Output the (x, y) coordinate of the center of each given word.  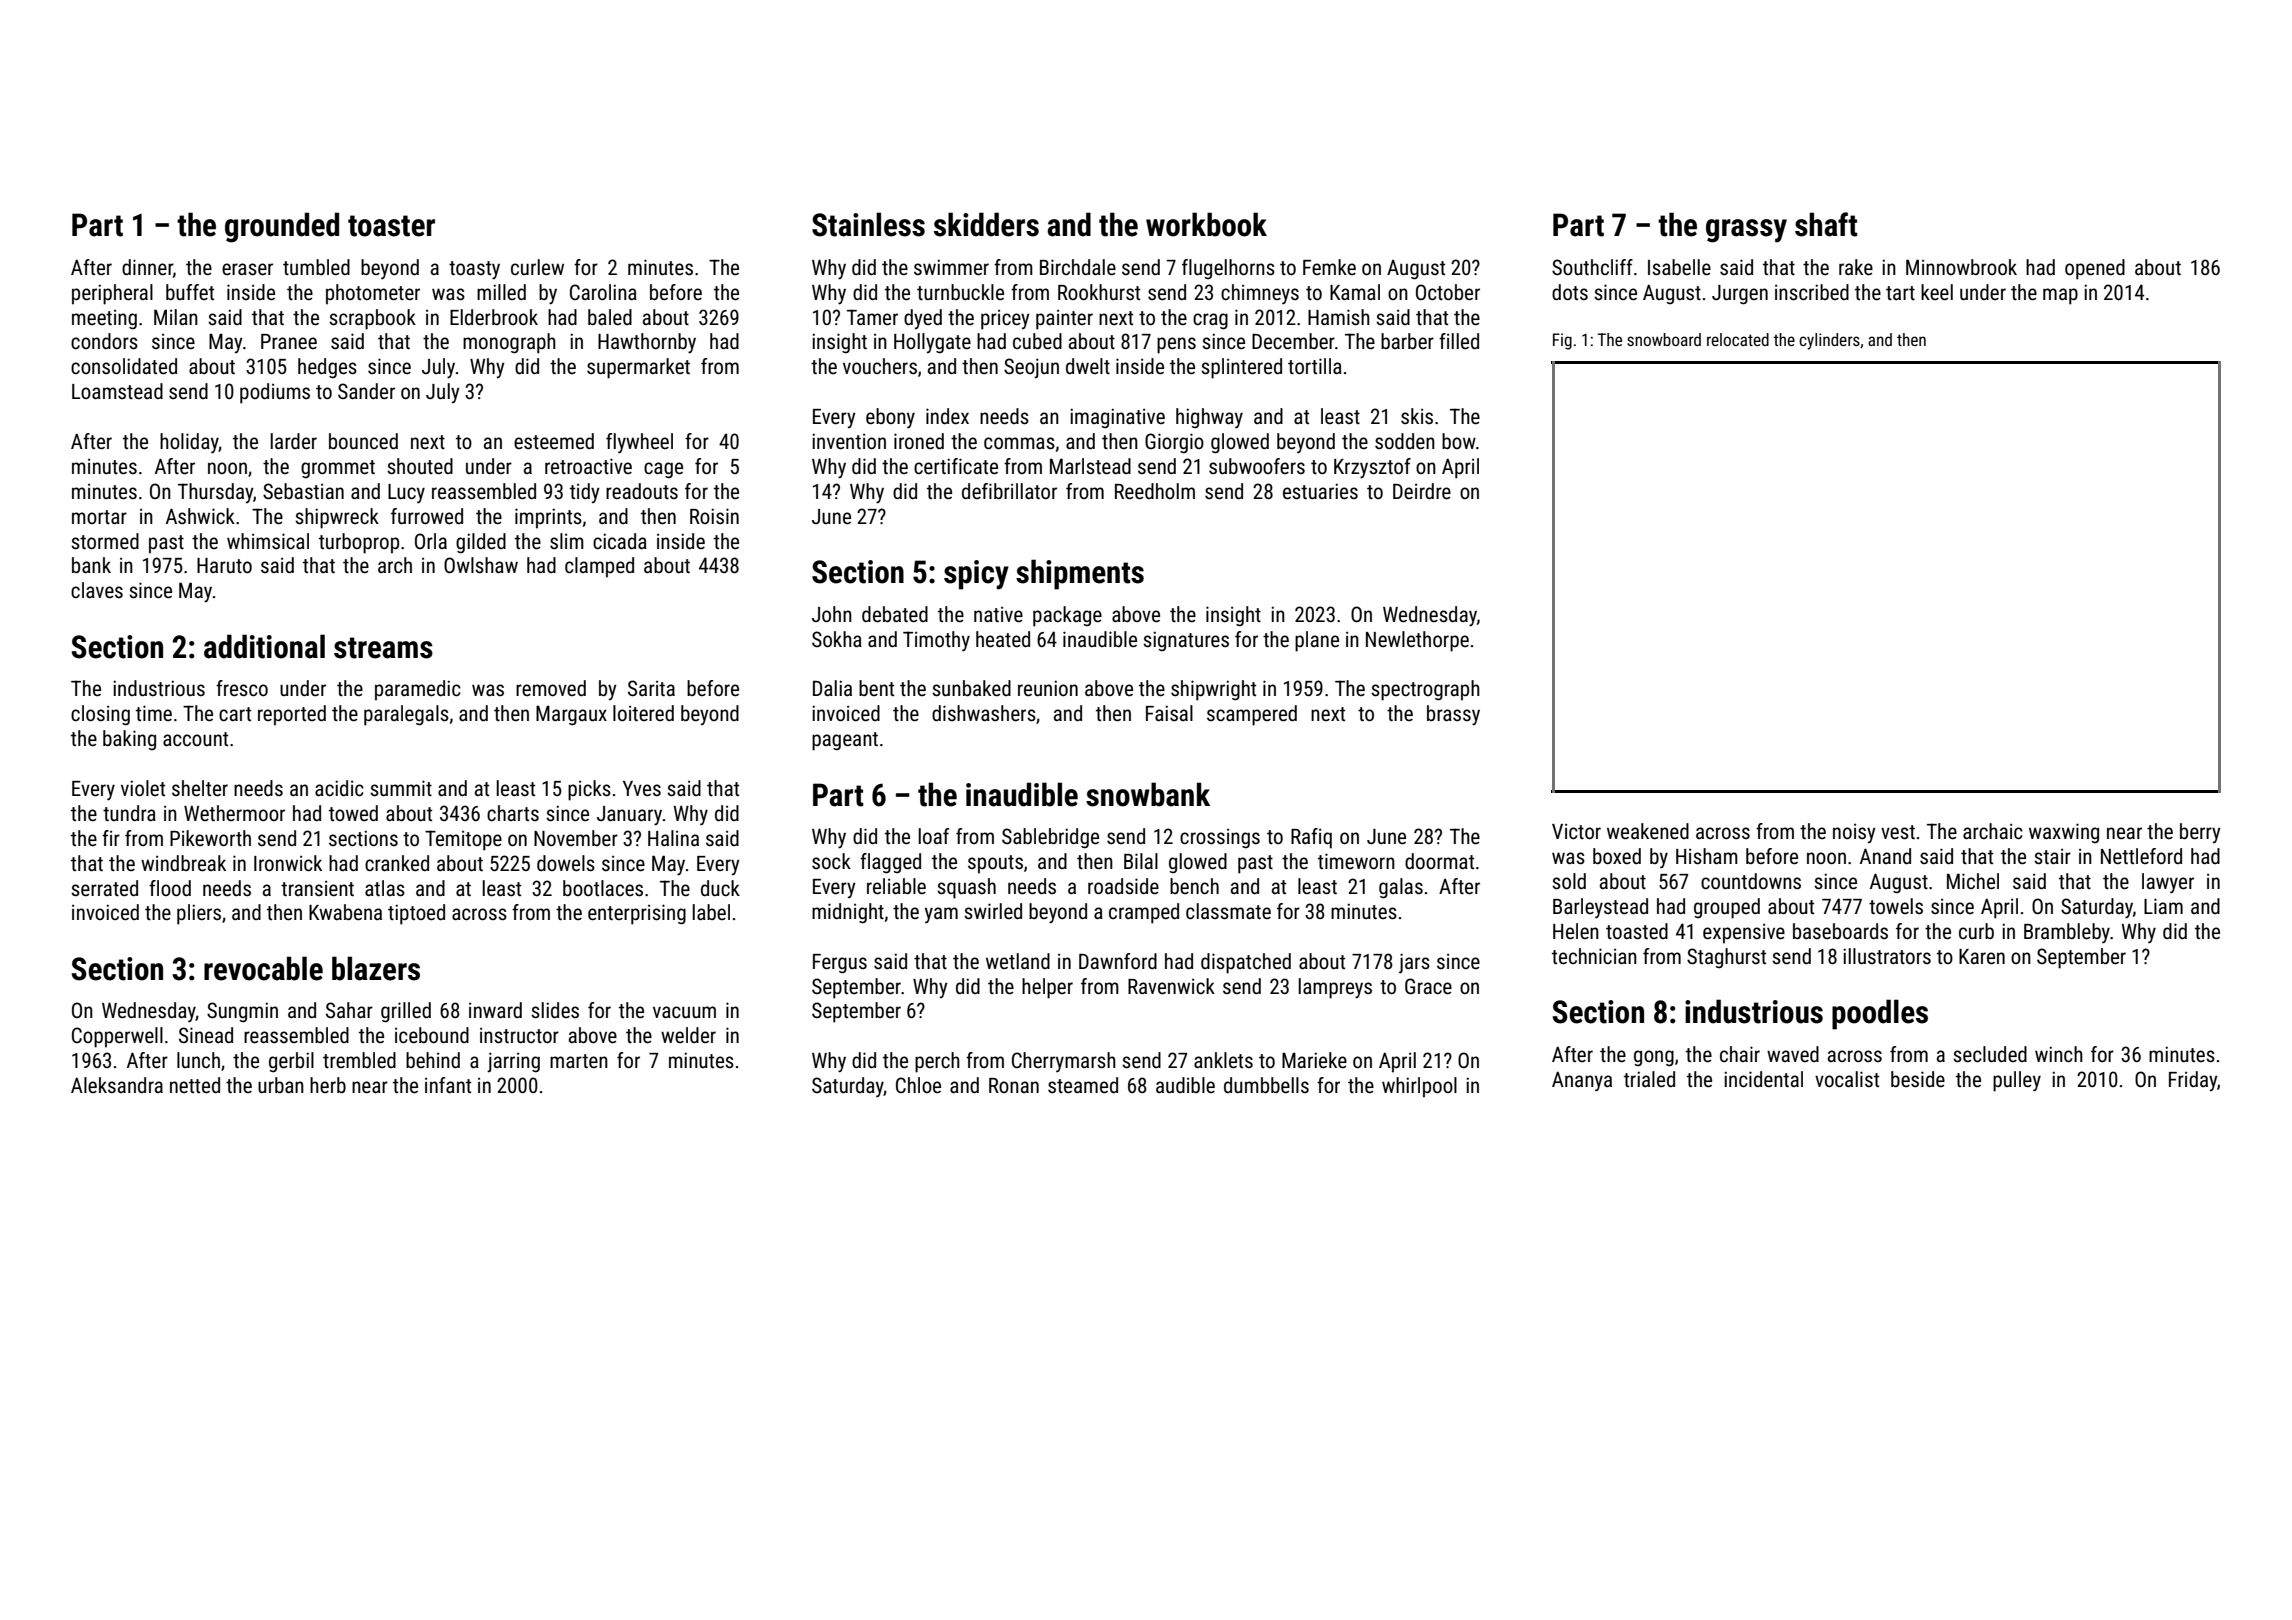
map (2060, 296)
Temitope (463, 840)
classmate (1228, 911)
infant (448, 1085)
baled (610, 317)
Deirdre (1422, 491)
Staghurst (1726, 958)
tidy (585, 493)
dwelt (1088, 366)
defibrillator (1009, 491)
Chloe (918, 1085)
